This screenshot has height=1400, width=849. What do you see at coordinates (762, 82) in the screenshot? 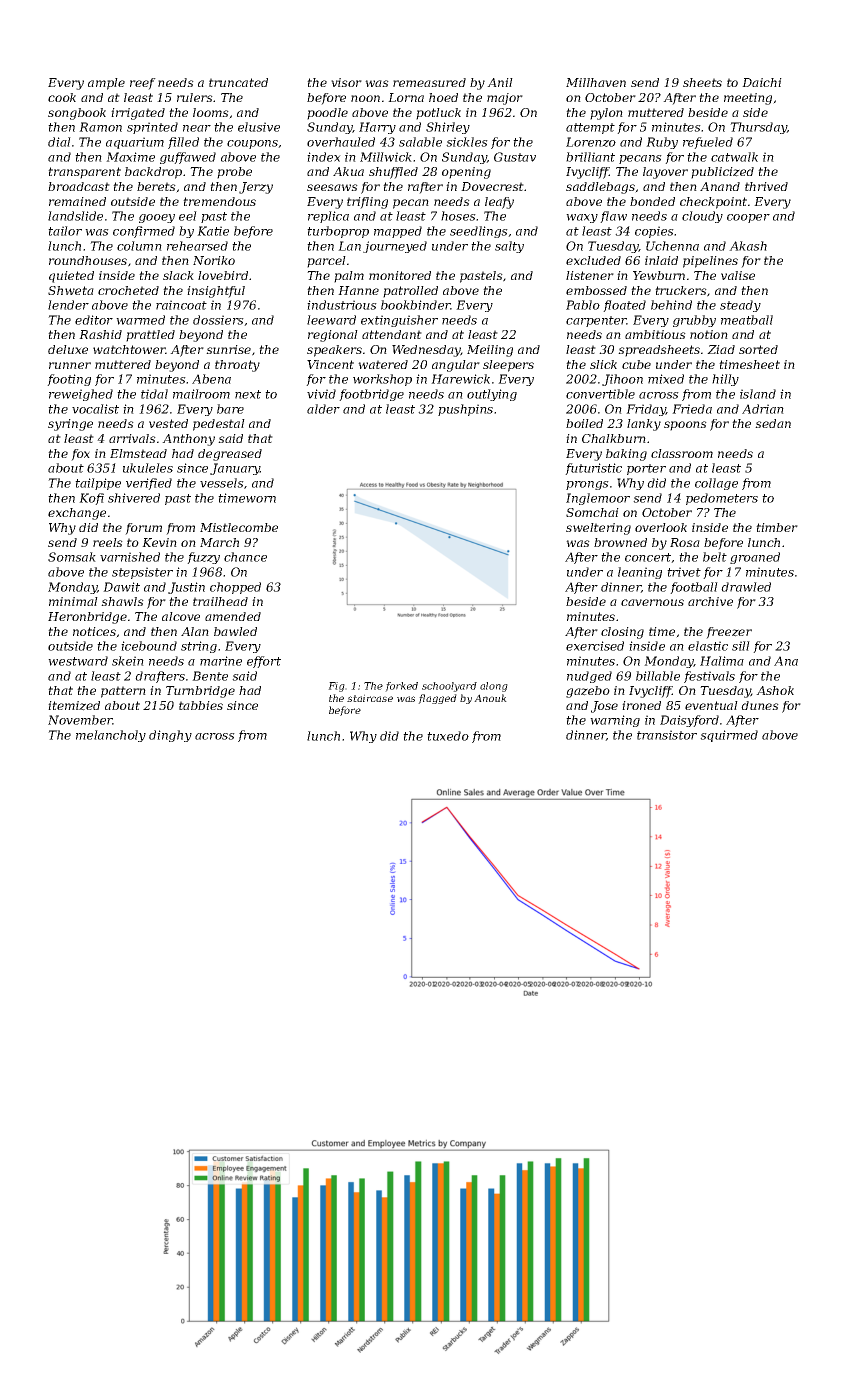
I see `Daichi` at bounding box center [762, 82].
